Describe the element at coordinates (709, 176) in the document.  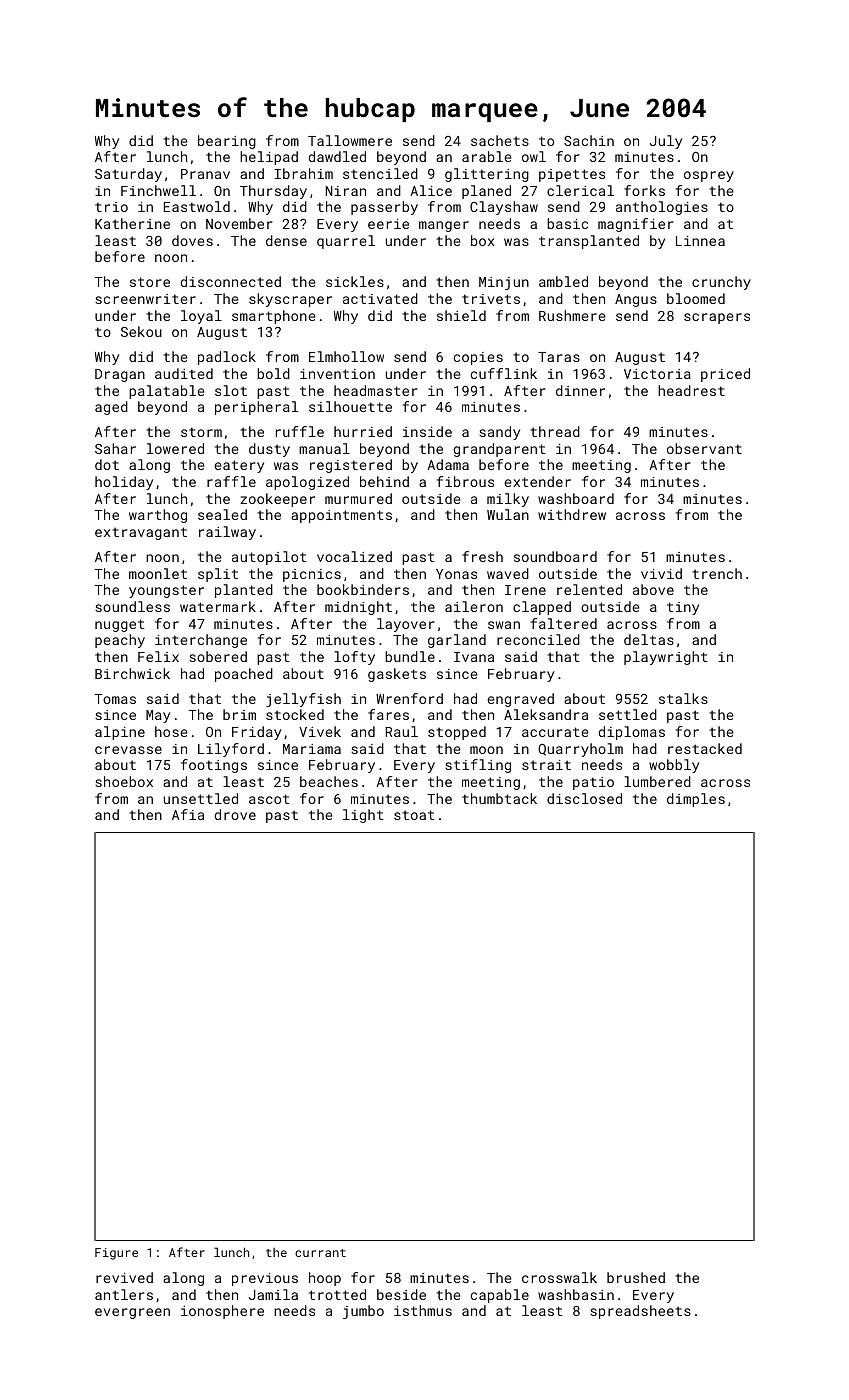
I see `osprey` at that location.
